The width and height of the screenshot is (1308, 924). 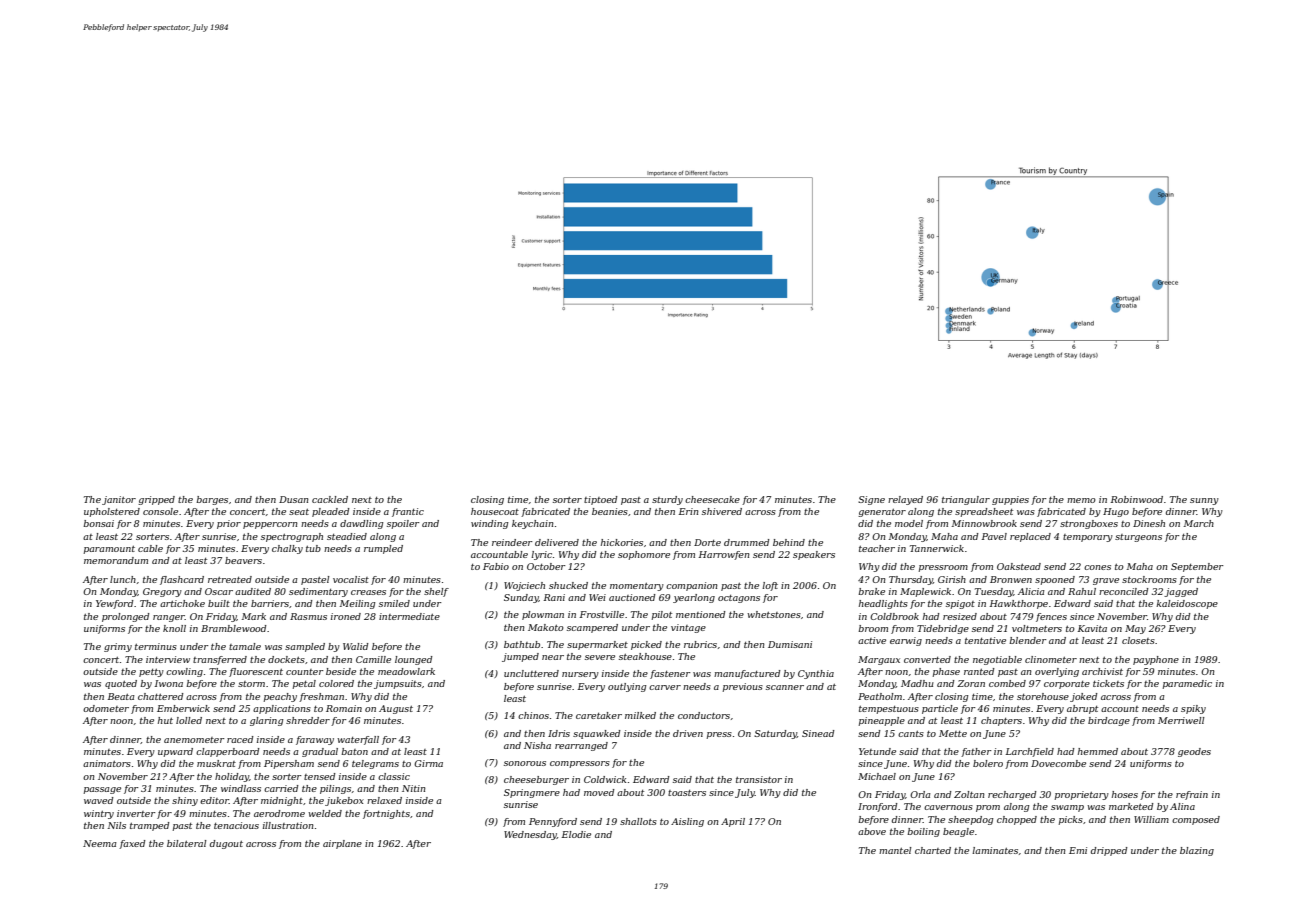 I want to click on Zoran, so click(x=971, y=683).
